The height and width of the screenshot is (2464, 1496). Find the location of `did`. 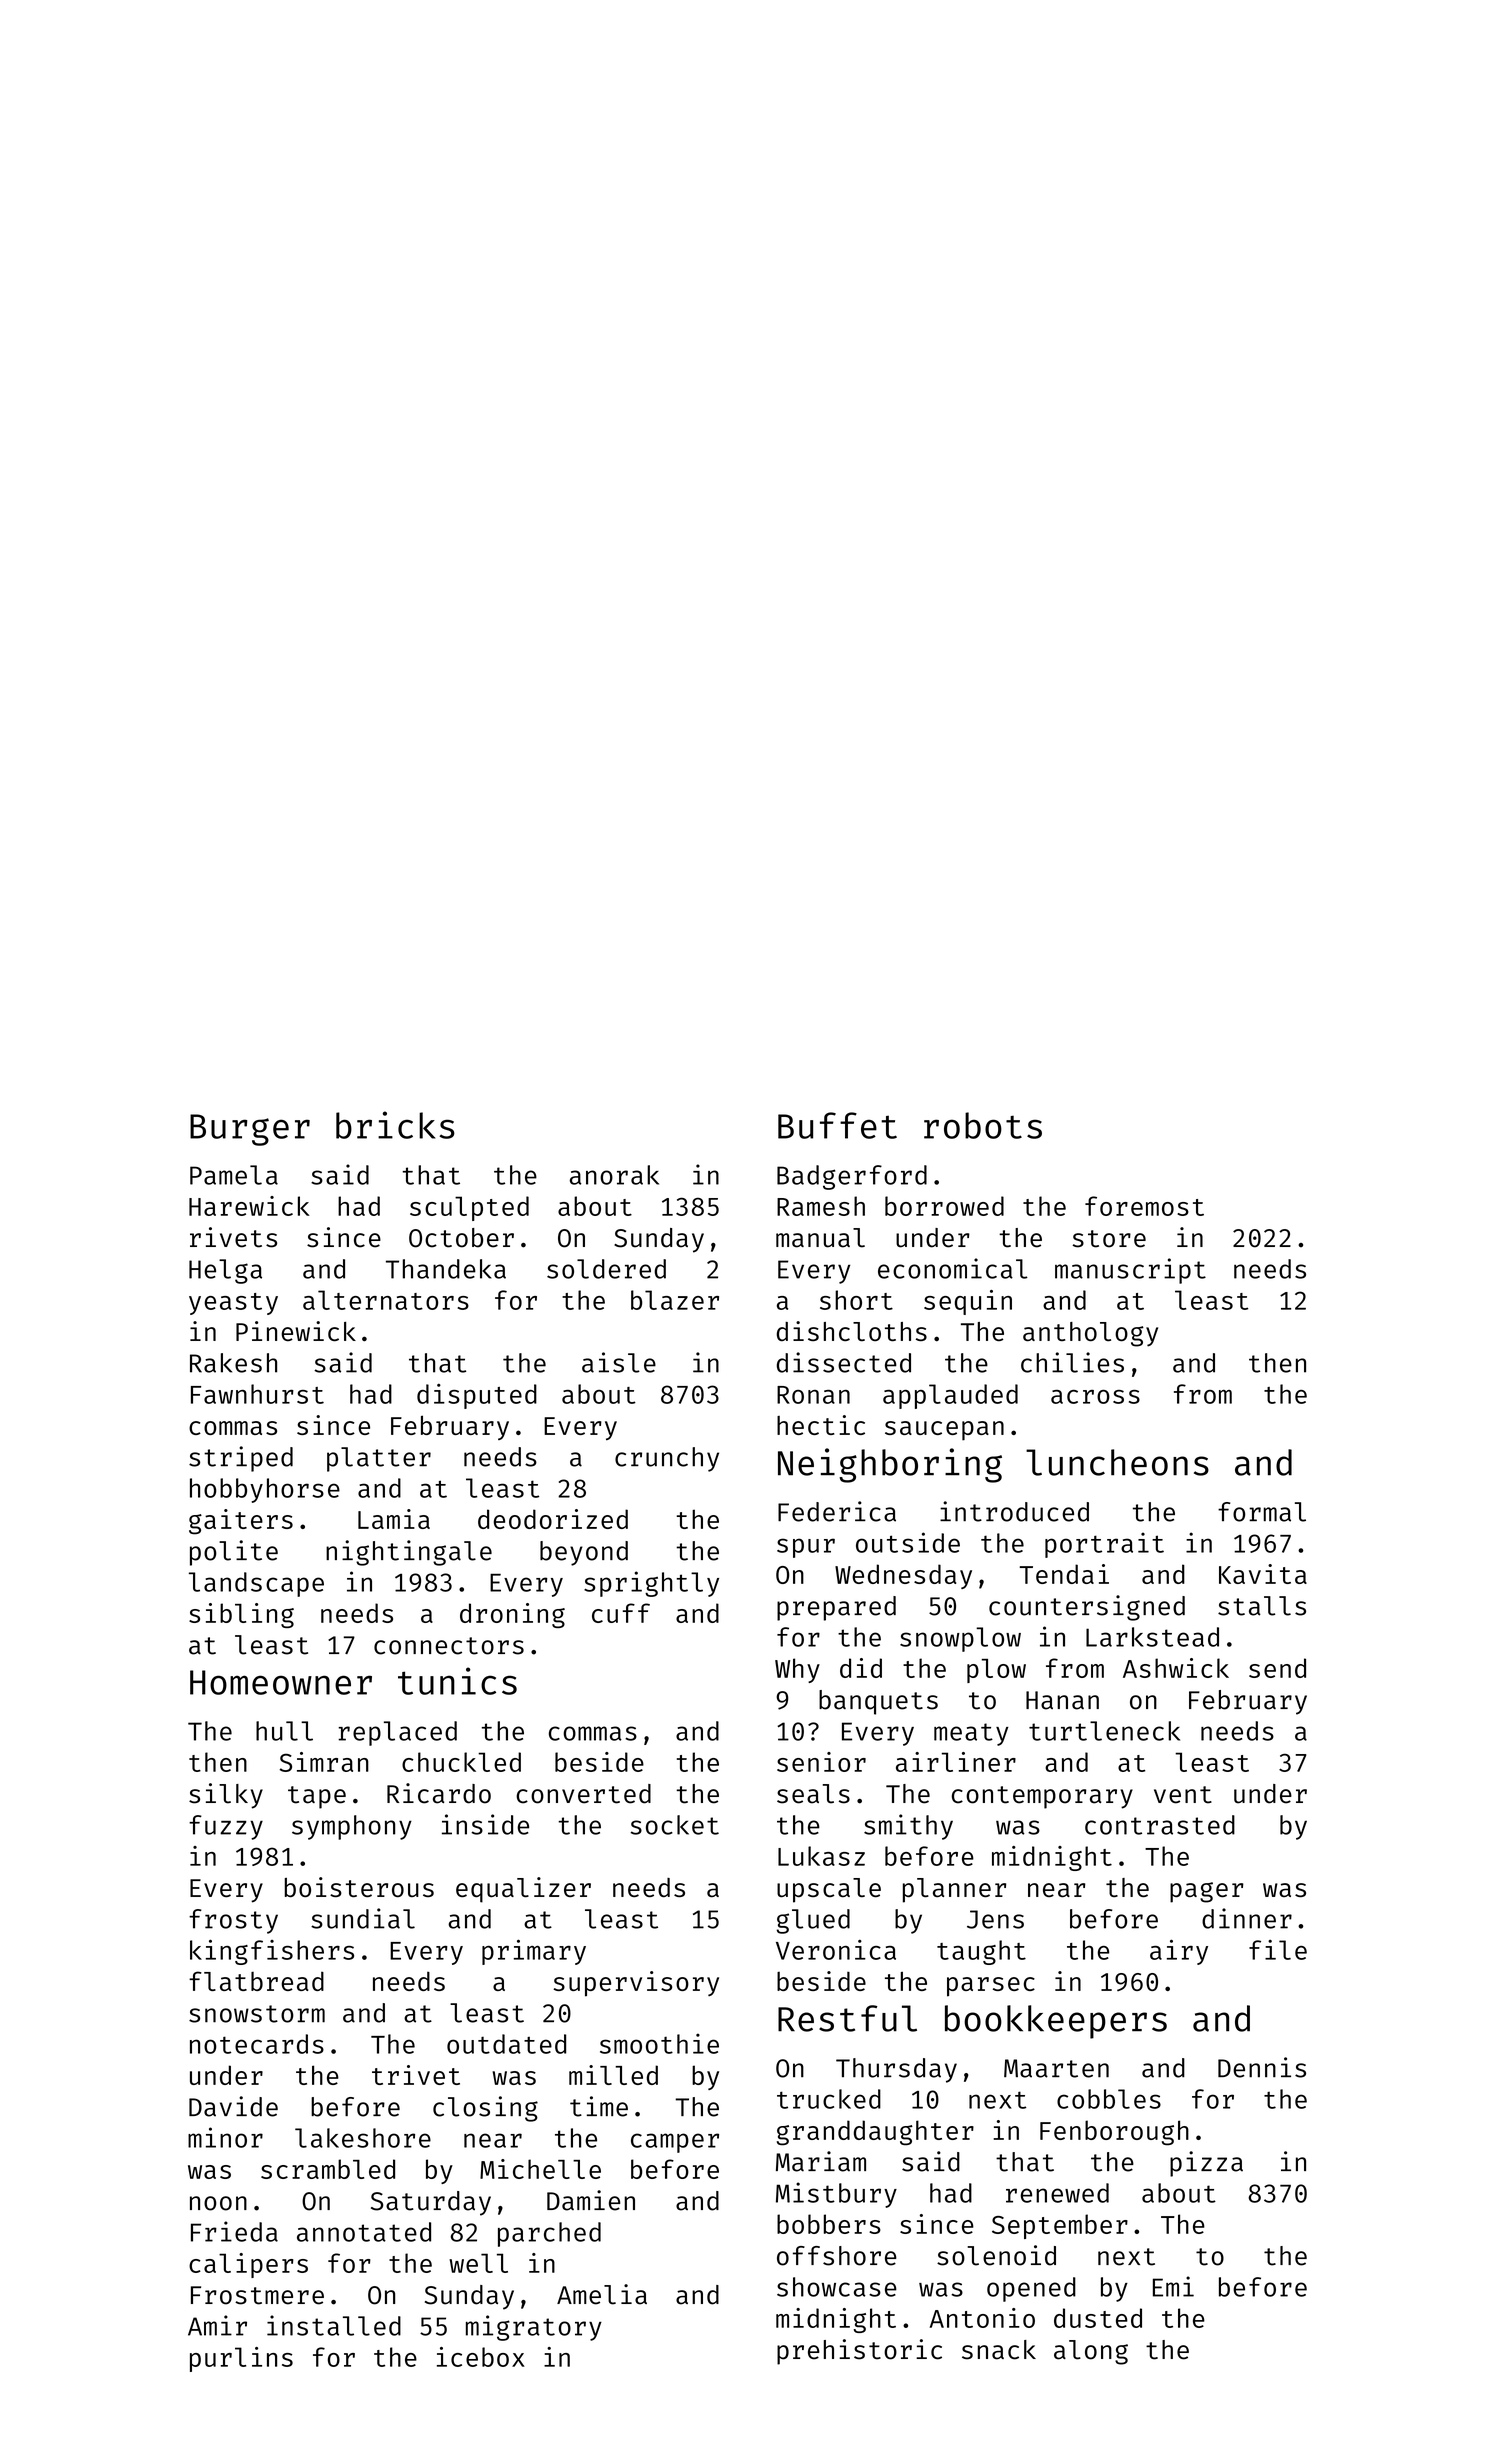

did is located at coordinates (861, 1668).
